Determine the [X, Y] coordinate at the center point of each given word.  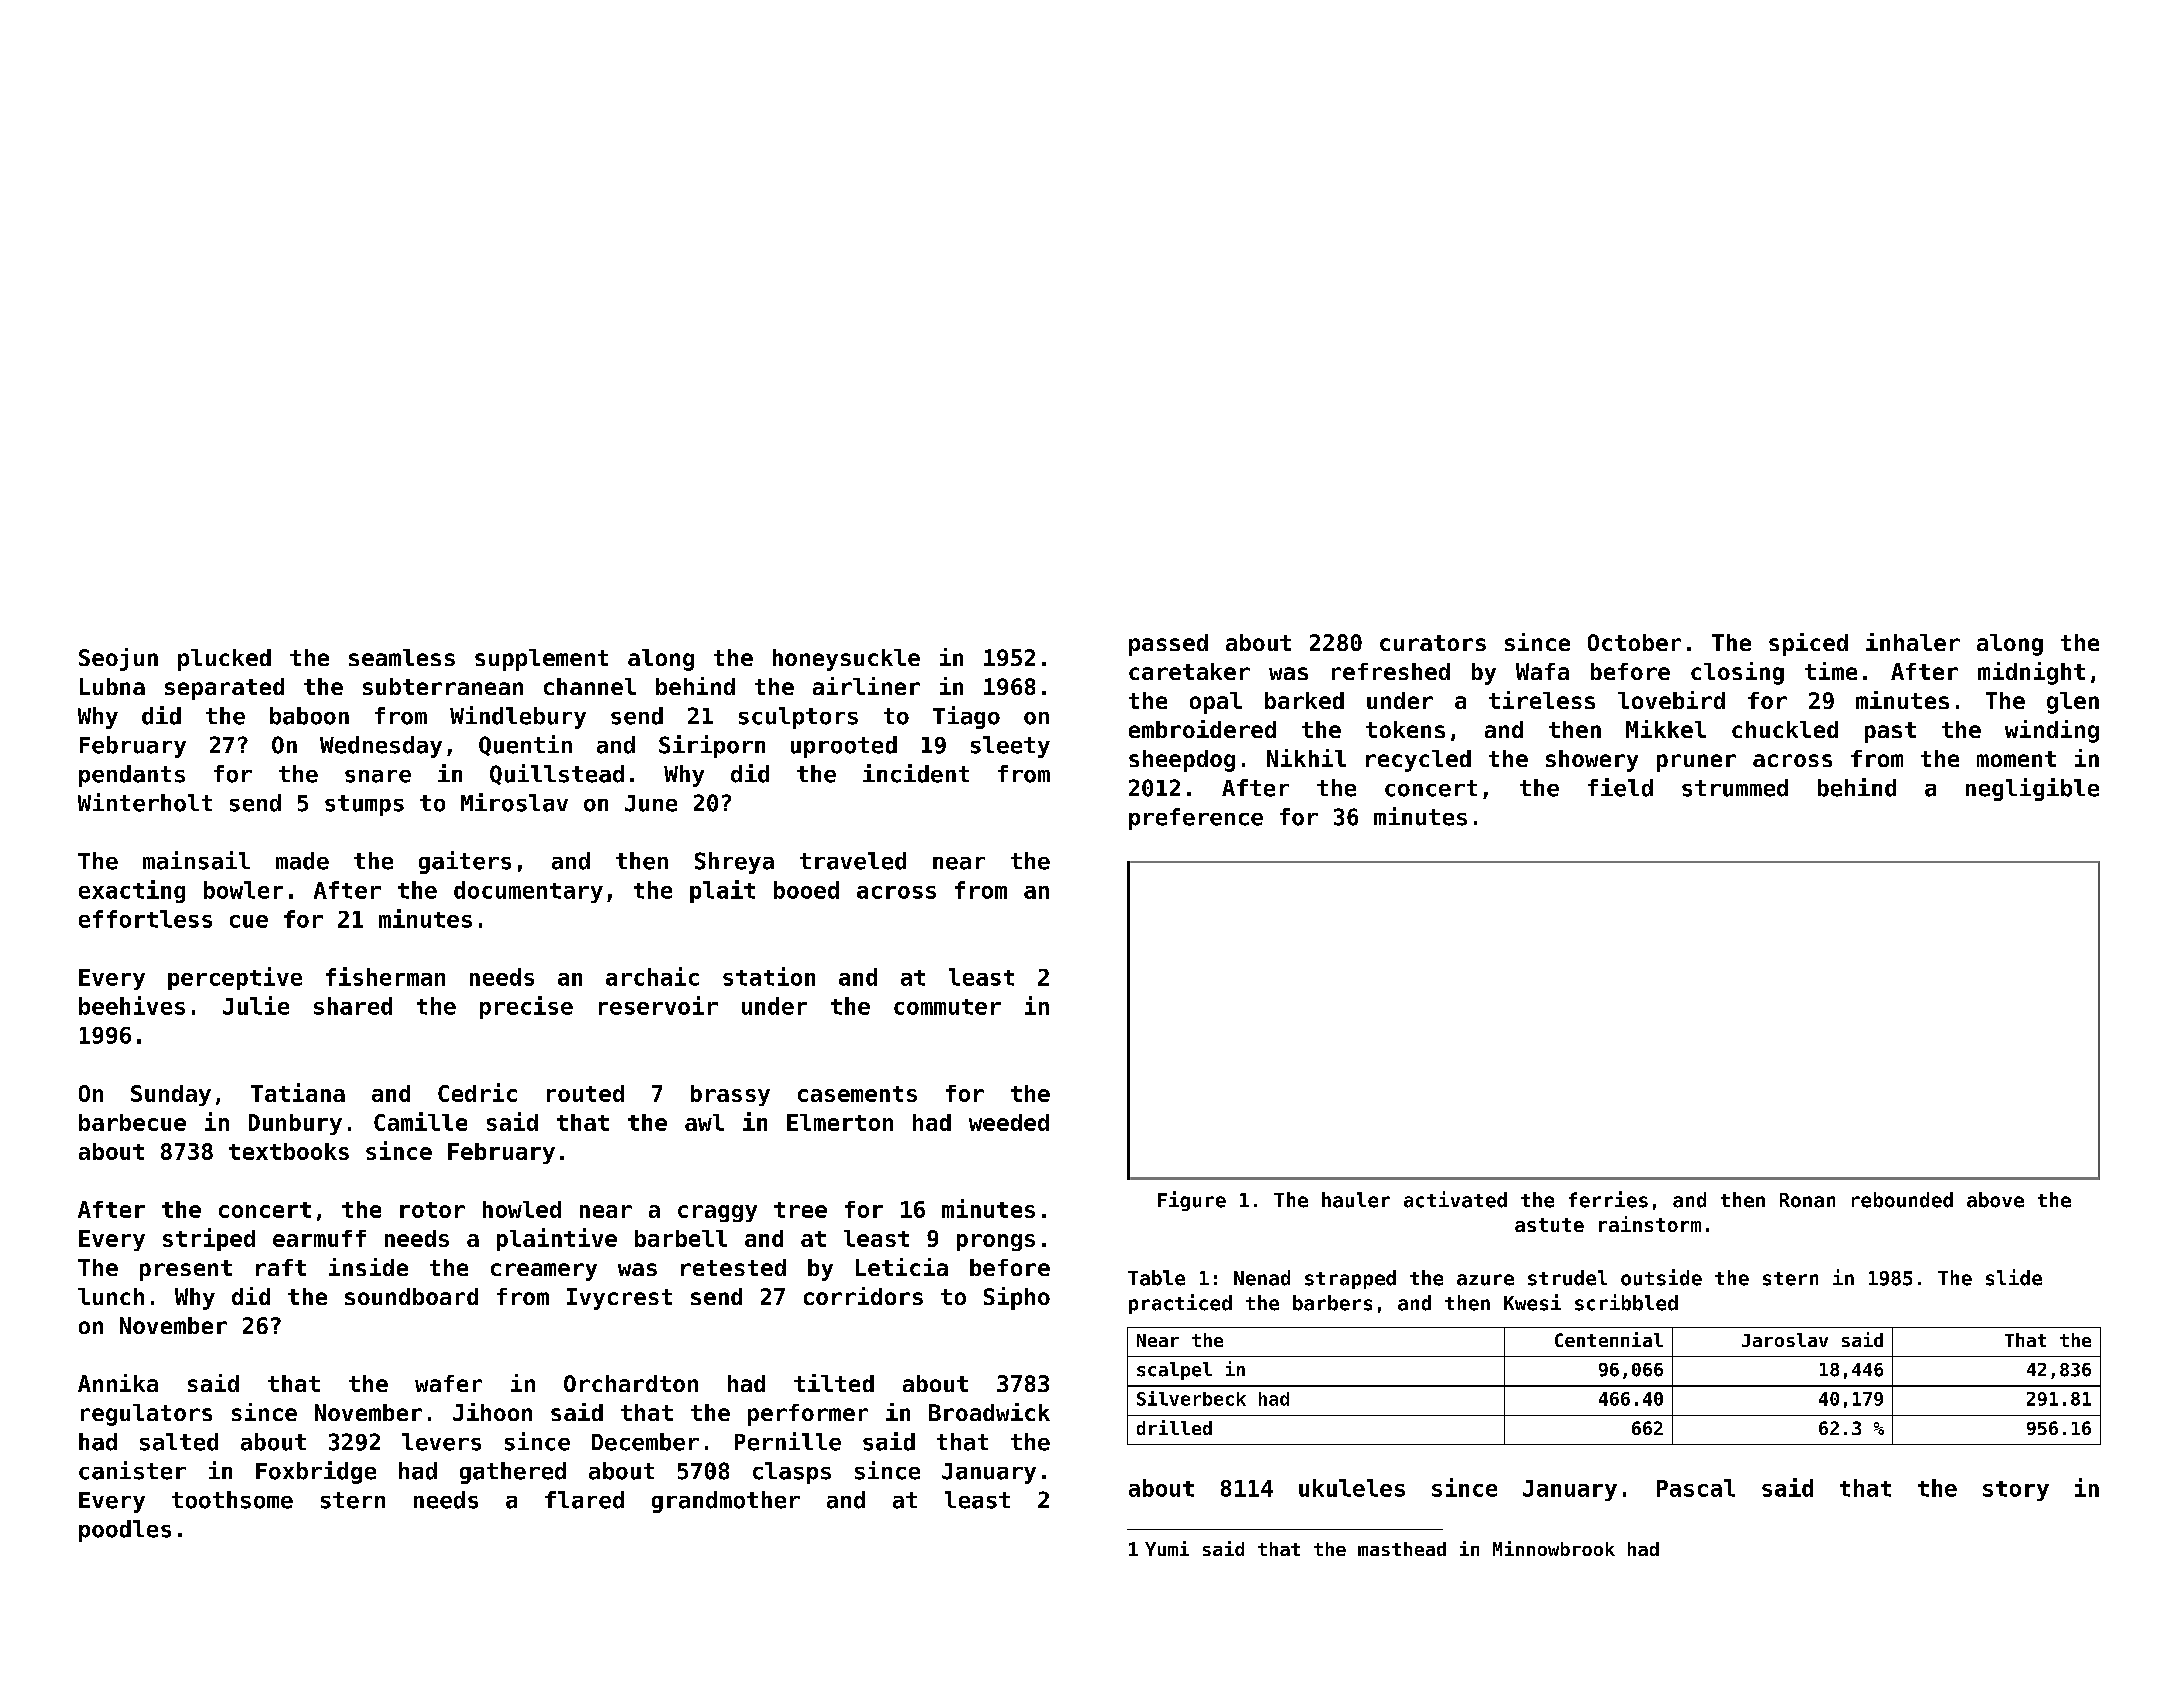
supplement [541, 660]
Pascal [1696, 1488]
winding [2052, 731]
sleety [1010, 747]
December [645, 1442]
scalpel [1174, 1371]
